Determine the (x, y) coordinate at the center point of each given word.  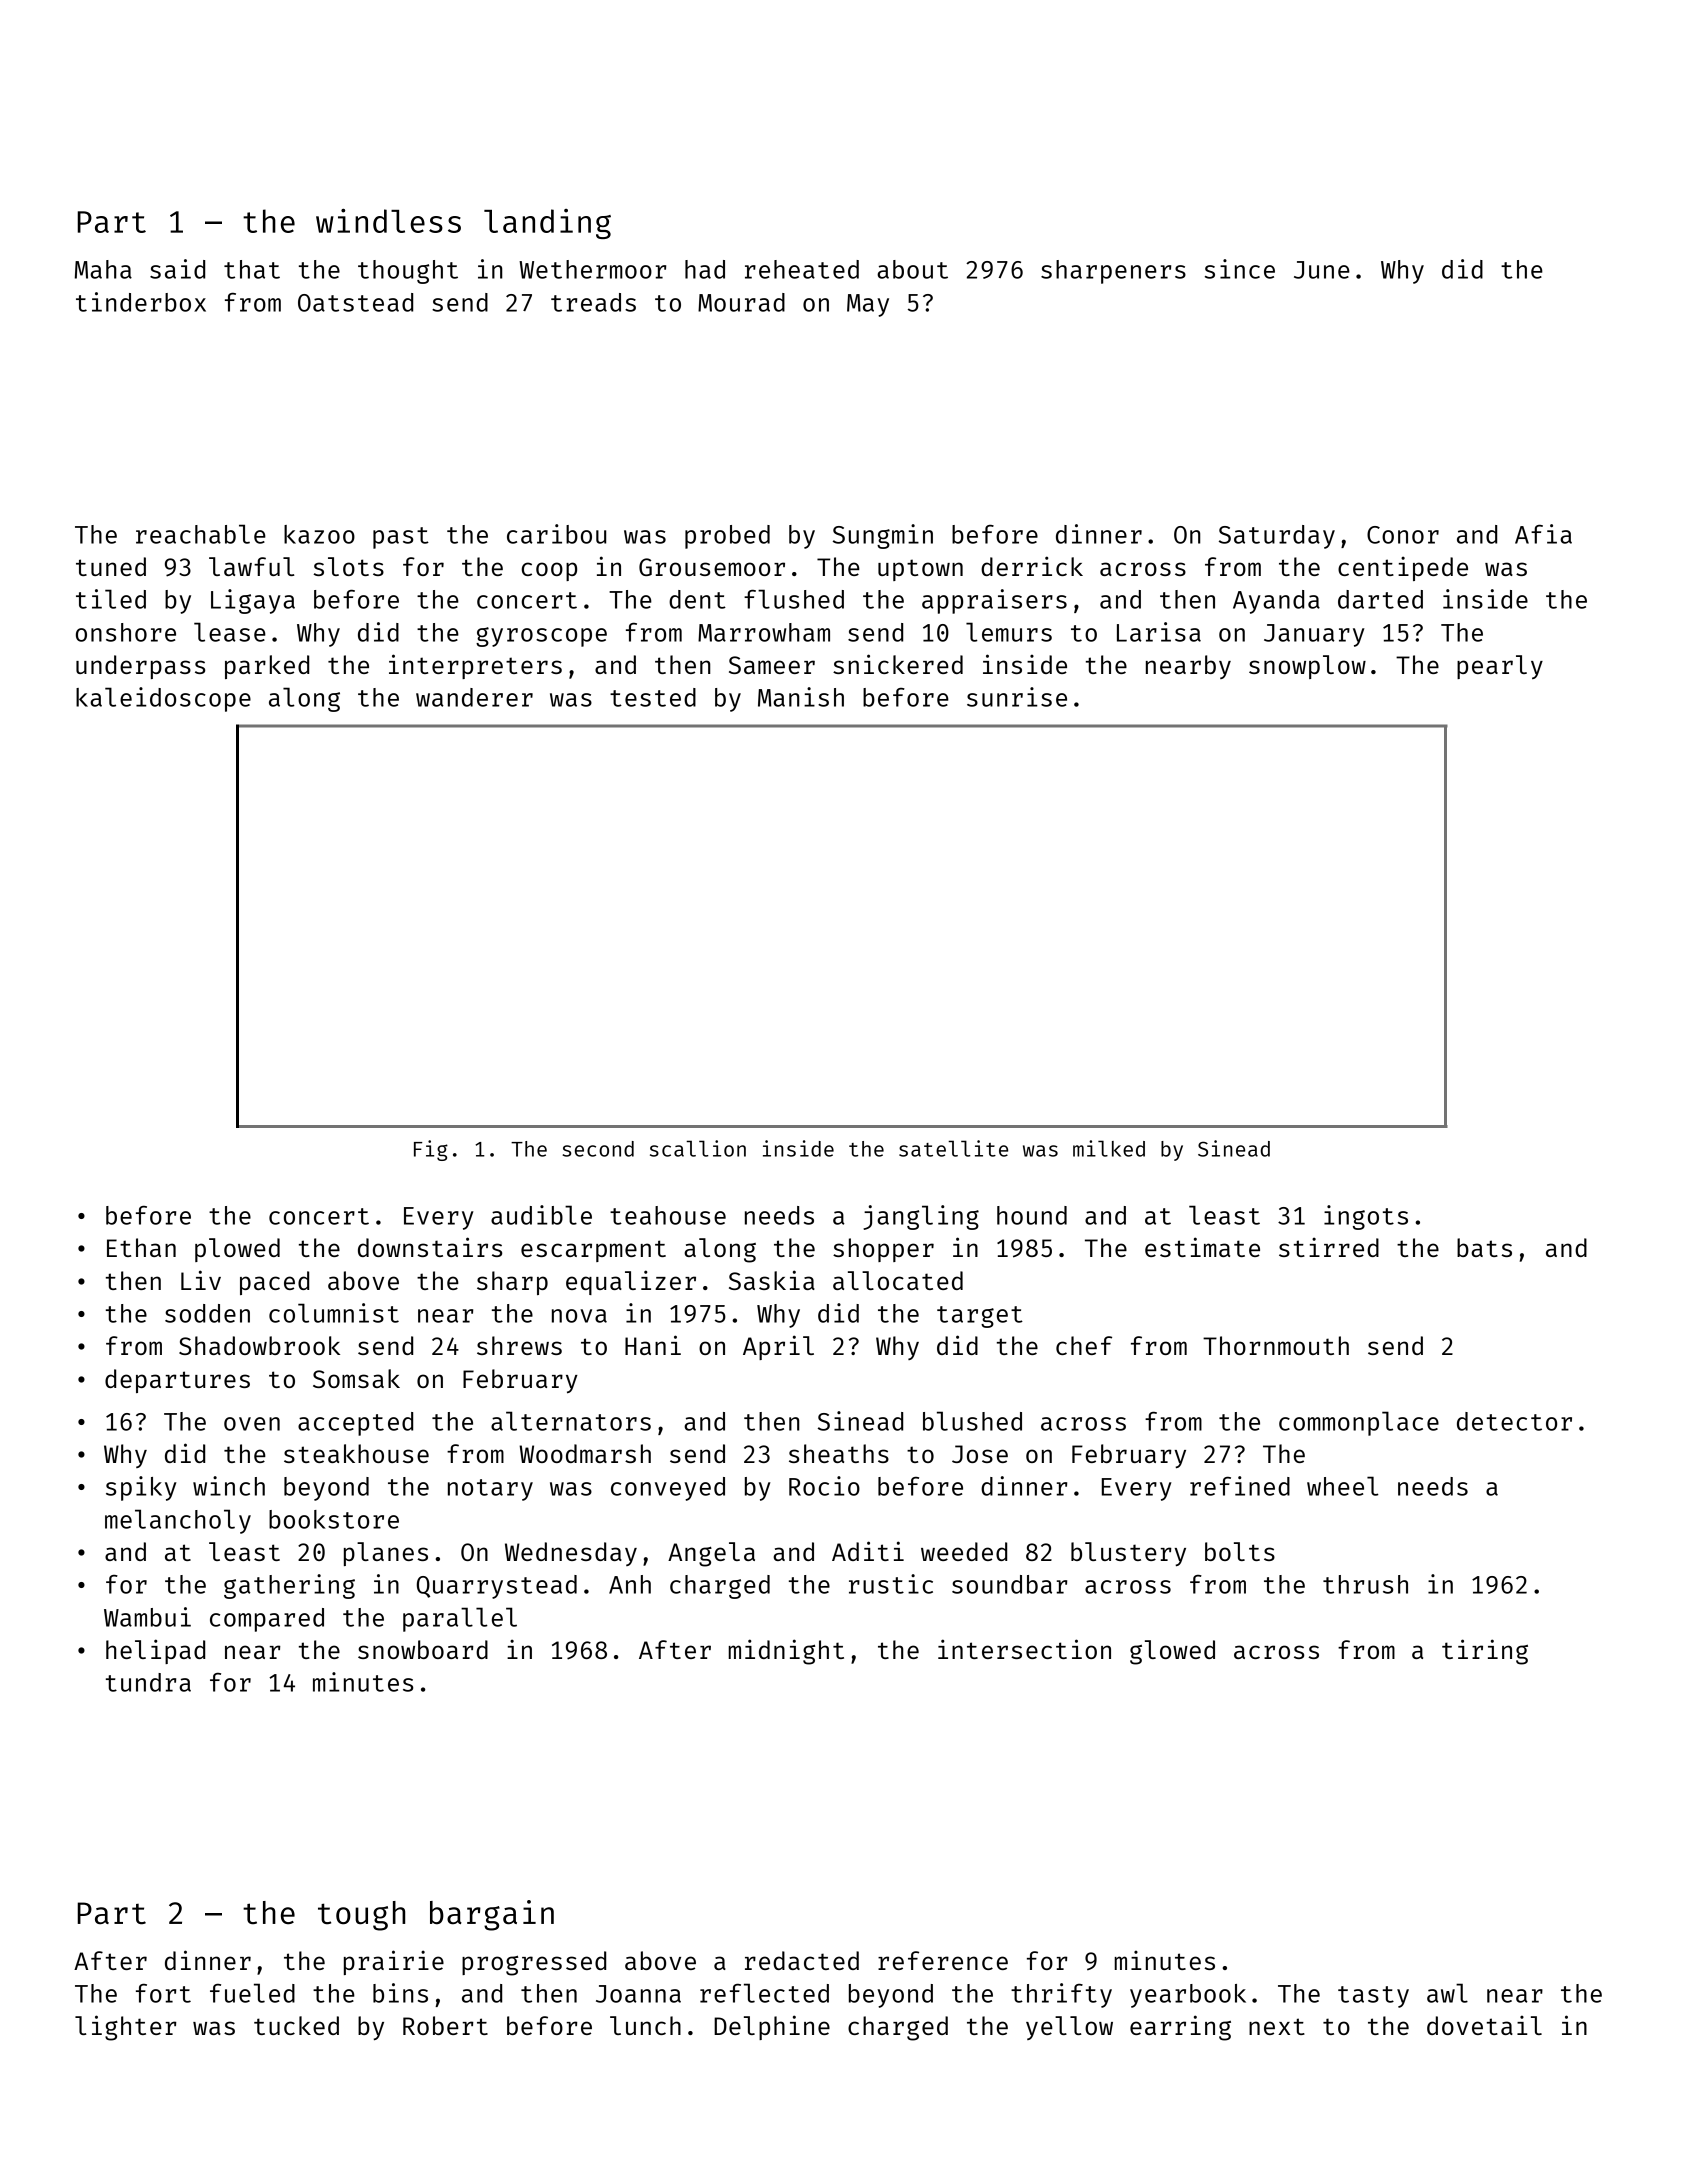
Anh (630, 1584)
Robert (445, 2025)
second (598, 1149)
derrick (1032, 566)
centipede (1403, 568)
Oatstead (355, 302)
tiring (1485, 1652)
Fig (431, 1150)
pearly (1500, 667)
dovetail (1484, 2025)
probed (727, 537)
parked (267, 667)
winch (229, 1486)
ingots (1366, 1217)
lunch (645, 2025)
